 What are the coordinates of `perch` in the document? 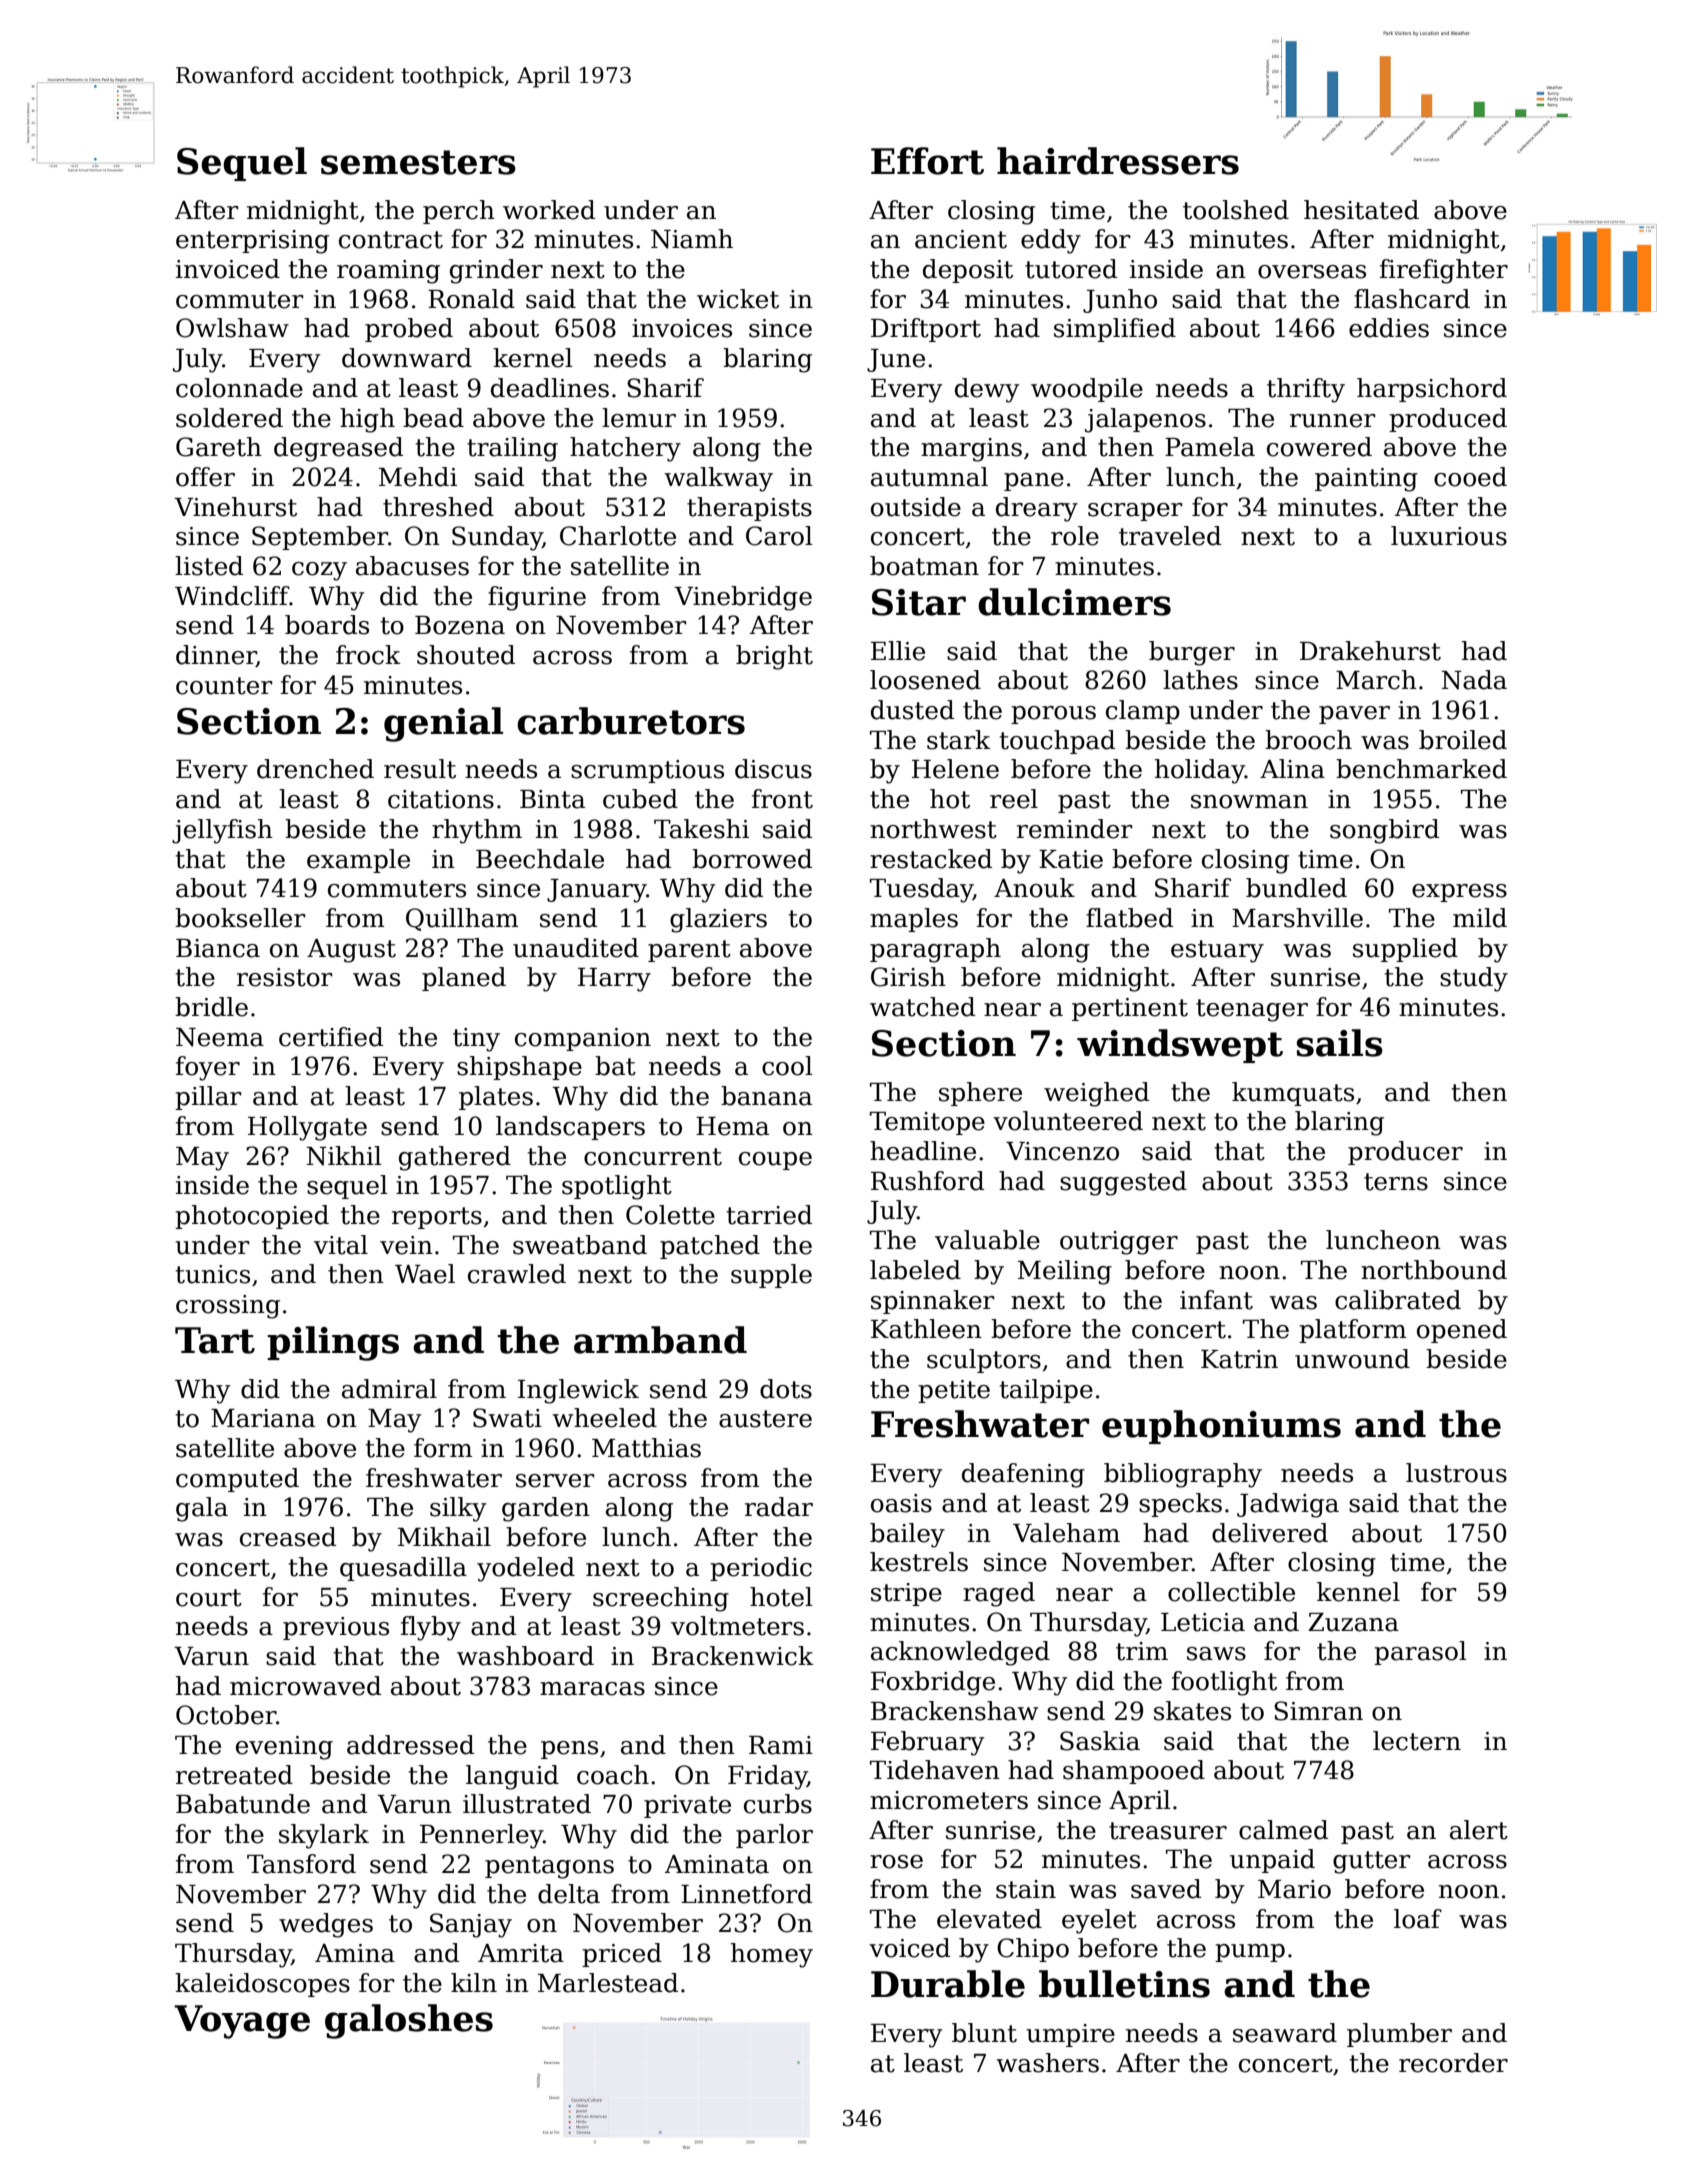 It's located at (459, 212).
